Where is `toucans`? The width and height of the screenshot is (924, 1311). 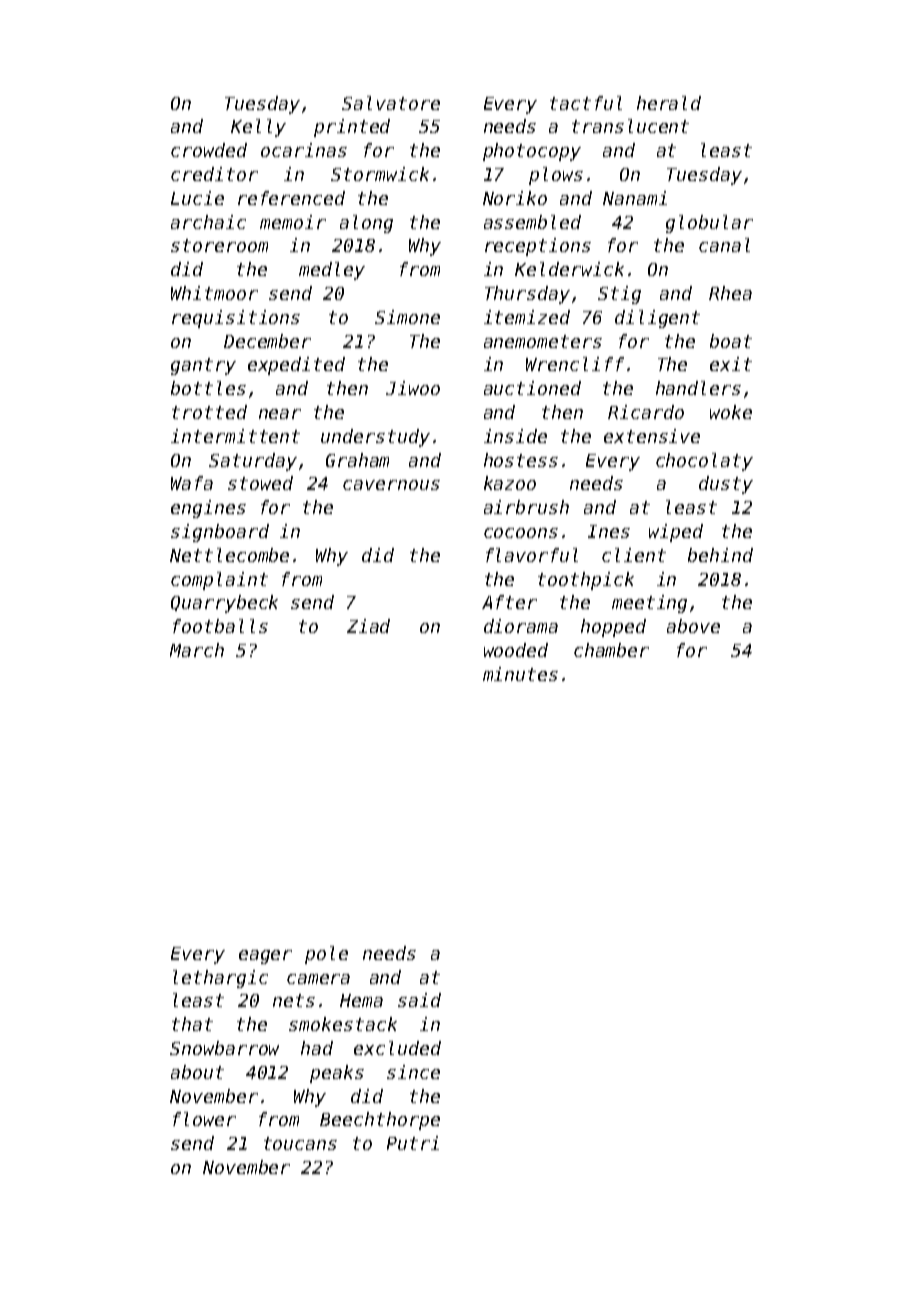 toucans is located at coordinates (300, 1143).
